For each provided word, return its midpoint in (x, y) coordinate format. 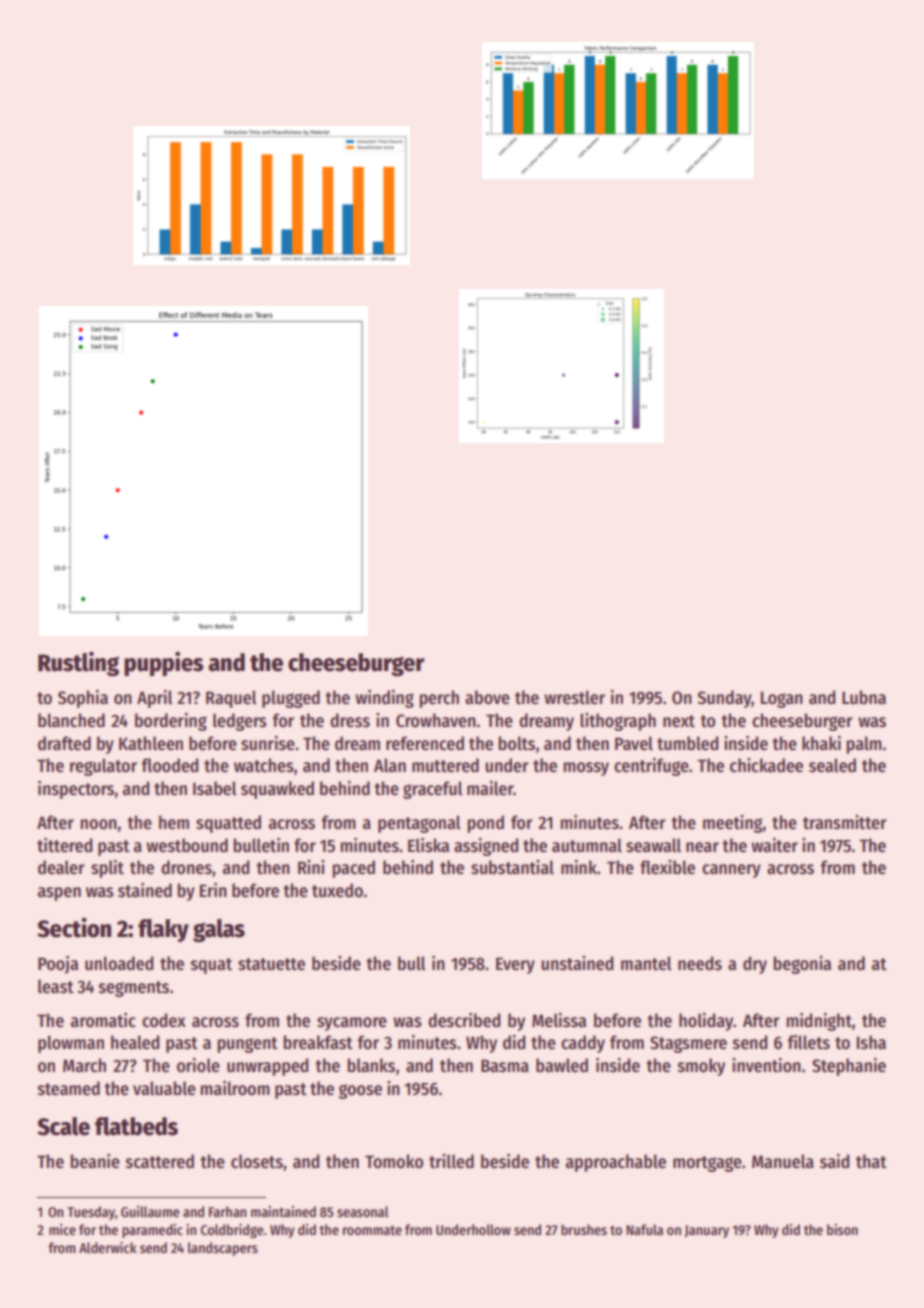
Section (74, 927)
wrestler (574, 697)
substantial (512, 867)
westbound (187, 845)
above (487, 697)
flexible (667, 867)
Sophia (83, 699)
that (871, 1161)
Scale (63, 1126)
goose (360, 1091)
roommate (372, 1230)
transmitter (845, 822)
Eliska (428, 845)
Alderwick (108, 1247)
